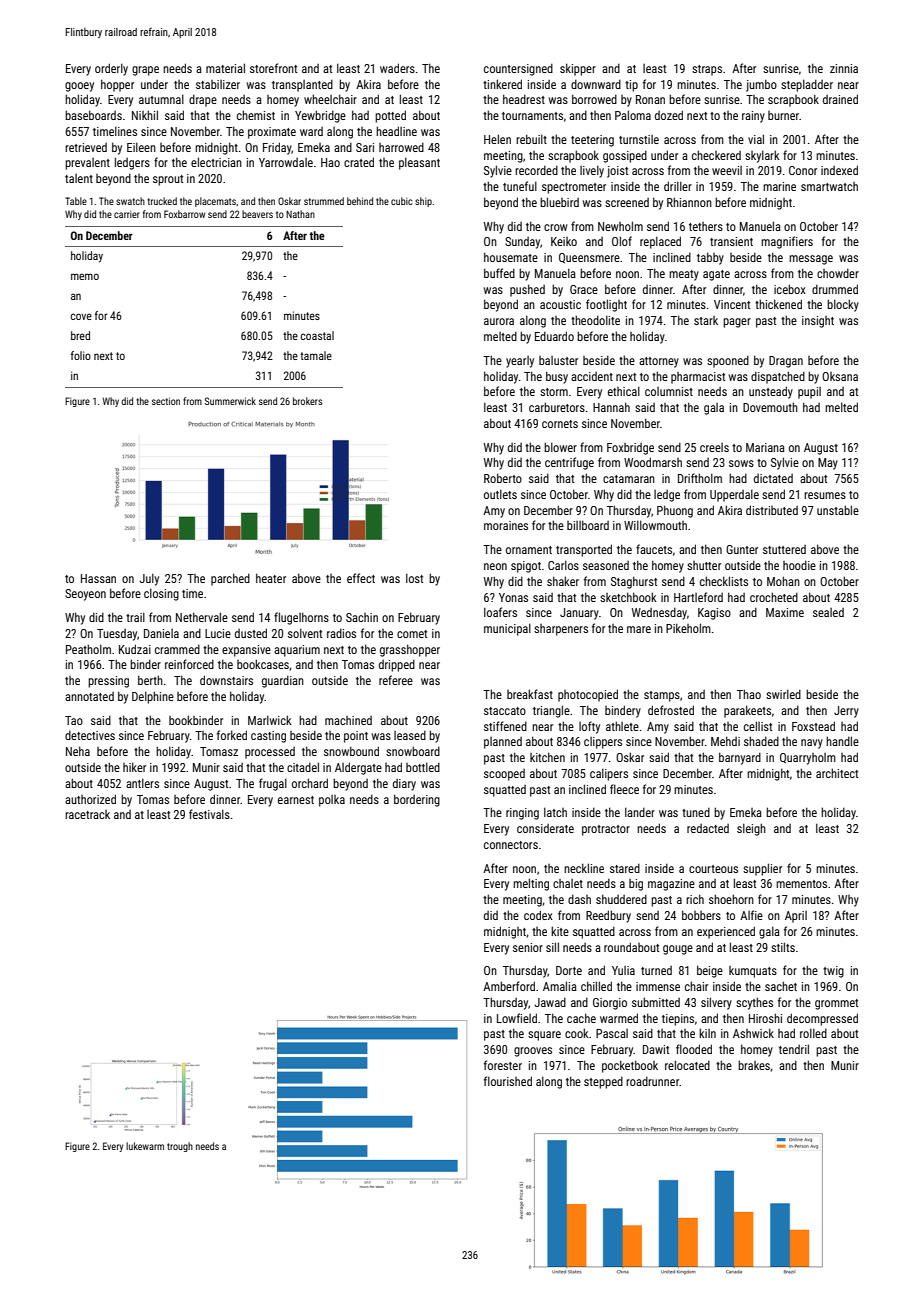  Describe the element at coordinates (503, 478) in the screenshot. I see `Roberto` at that location.
